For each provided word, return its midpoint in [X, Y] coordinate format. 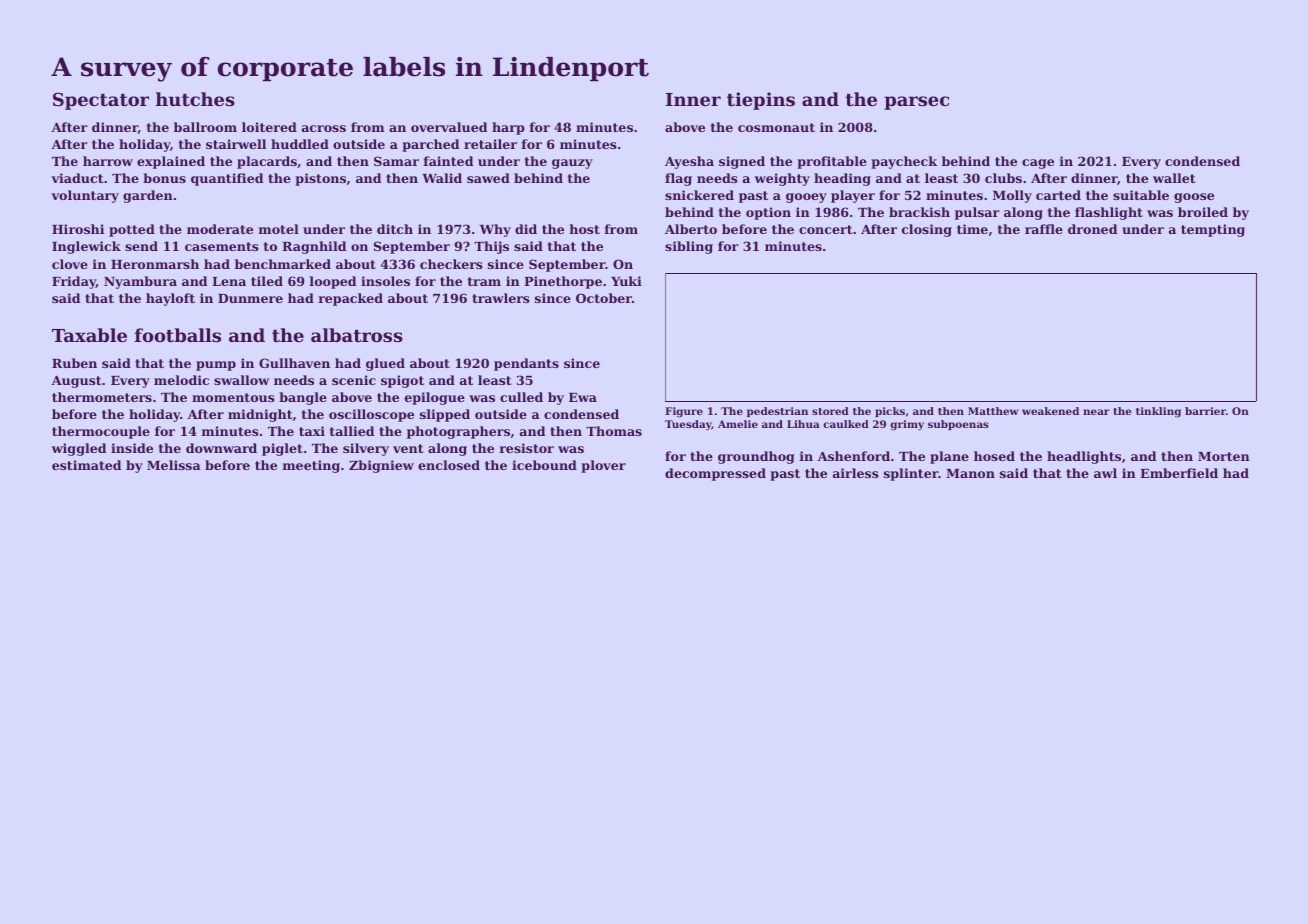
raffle [1044, 229]
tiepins [761, 101]
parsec [916, 103]
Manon [970, 473]
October [604, 298]
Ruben [74, 363]
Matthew [993, 411]
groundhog [756, 457]
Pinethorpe [563, 282]
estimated [86, 465]
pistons [320, 179]
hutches [195, 99]
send [141, 246]
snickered [699, 195]
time [972, 229]
